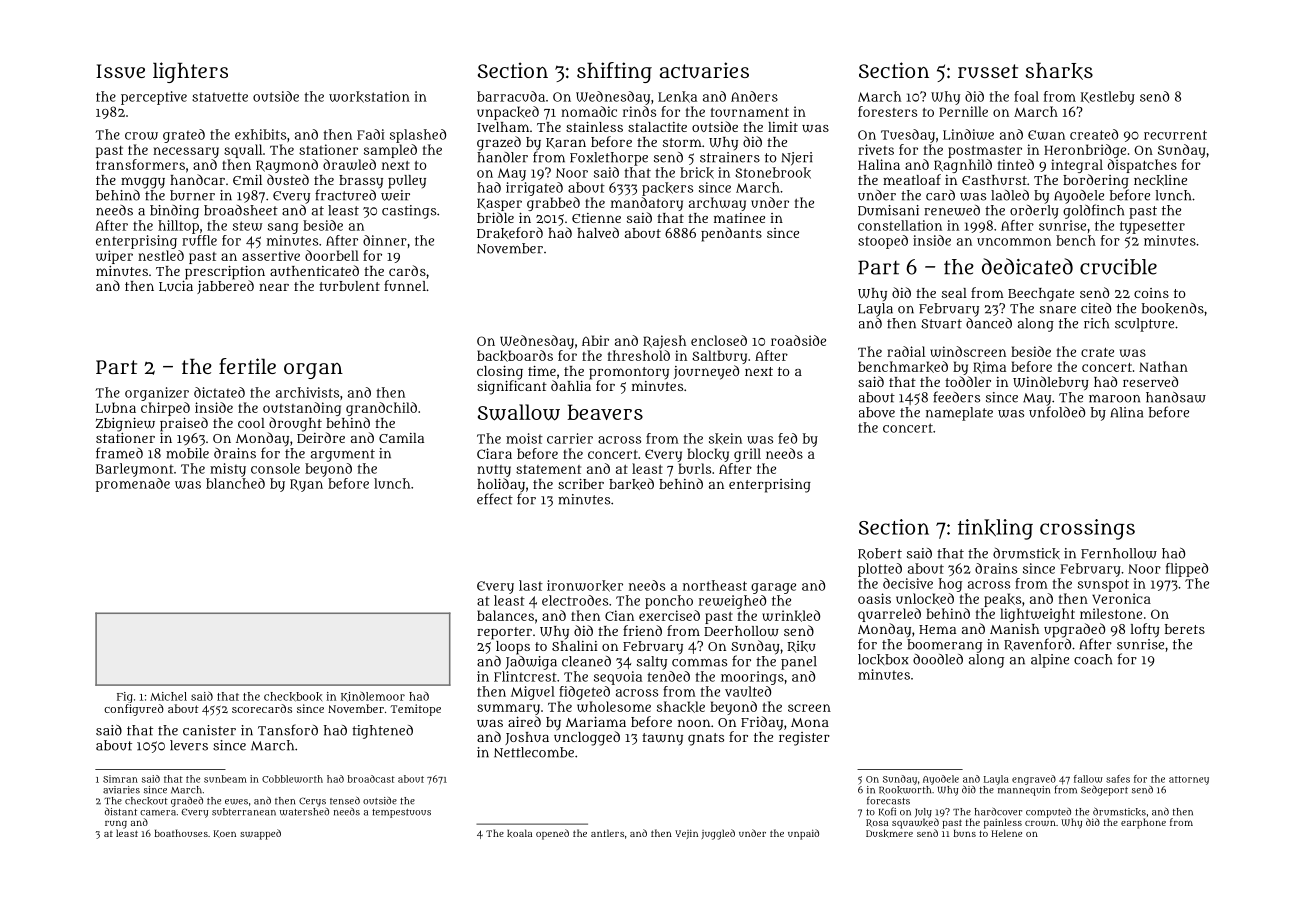 The image size is (1308, 924). I want to click on renewed, so click(952, 210).
